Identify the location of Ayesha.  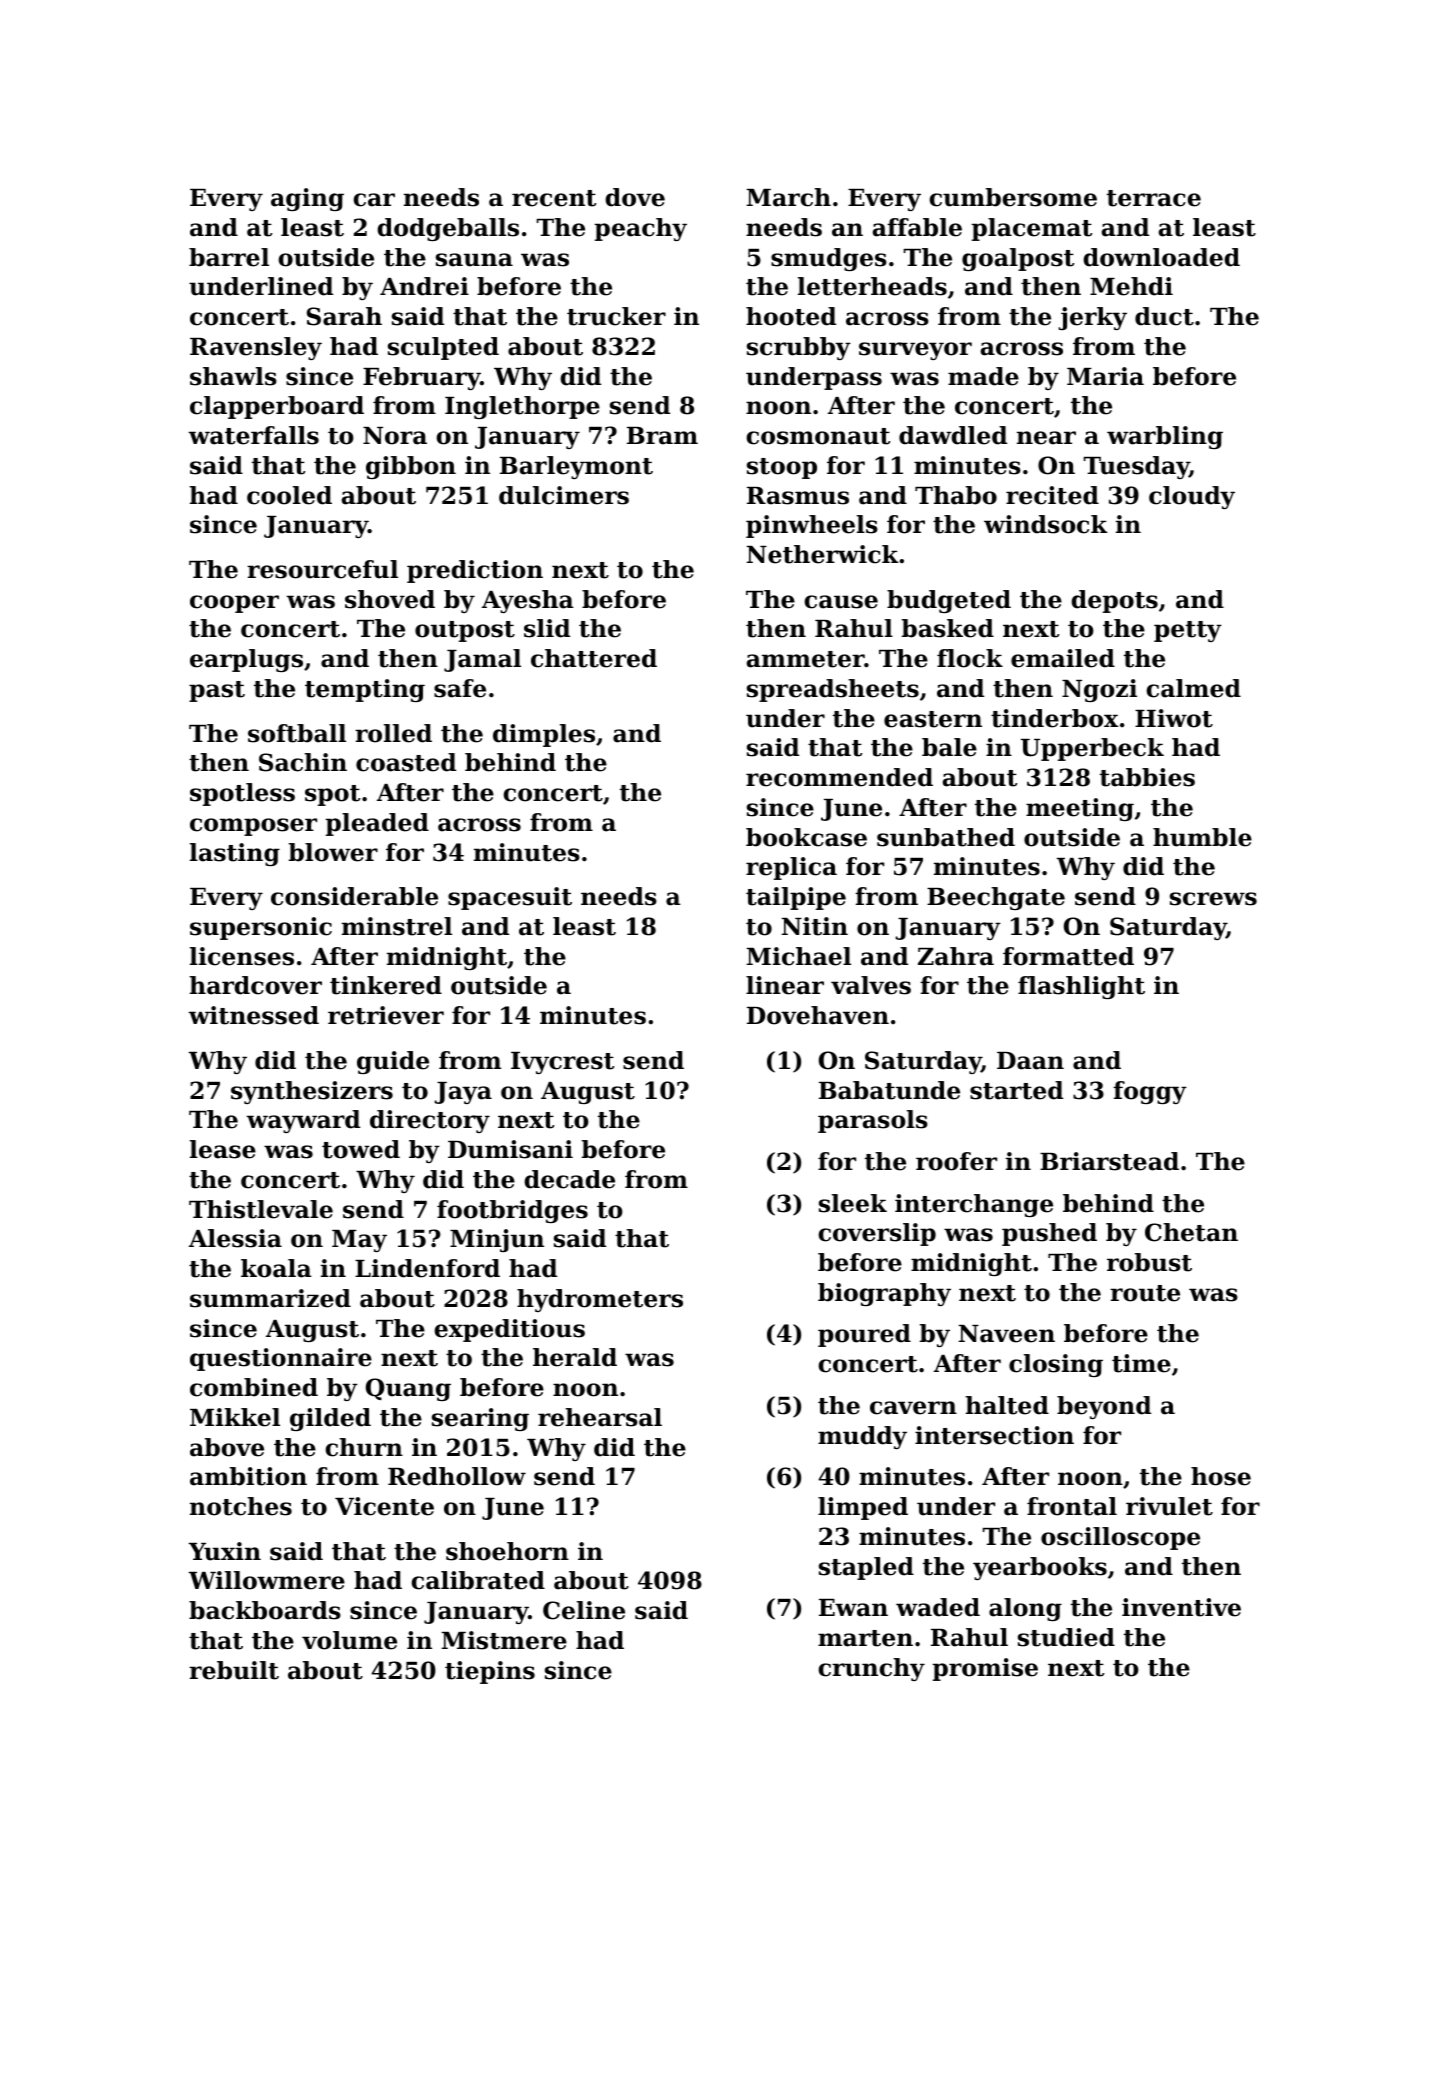
(528, 601).
